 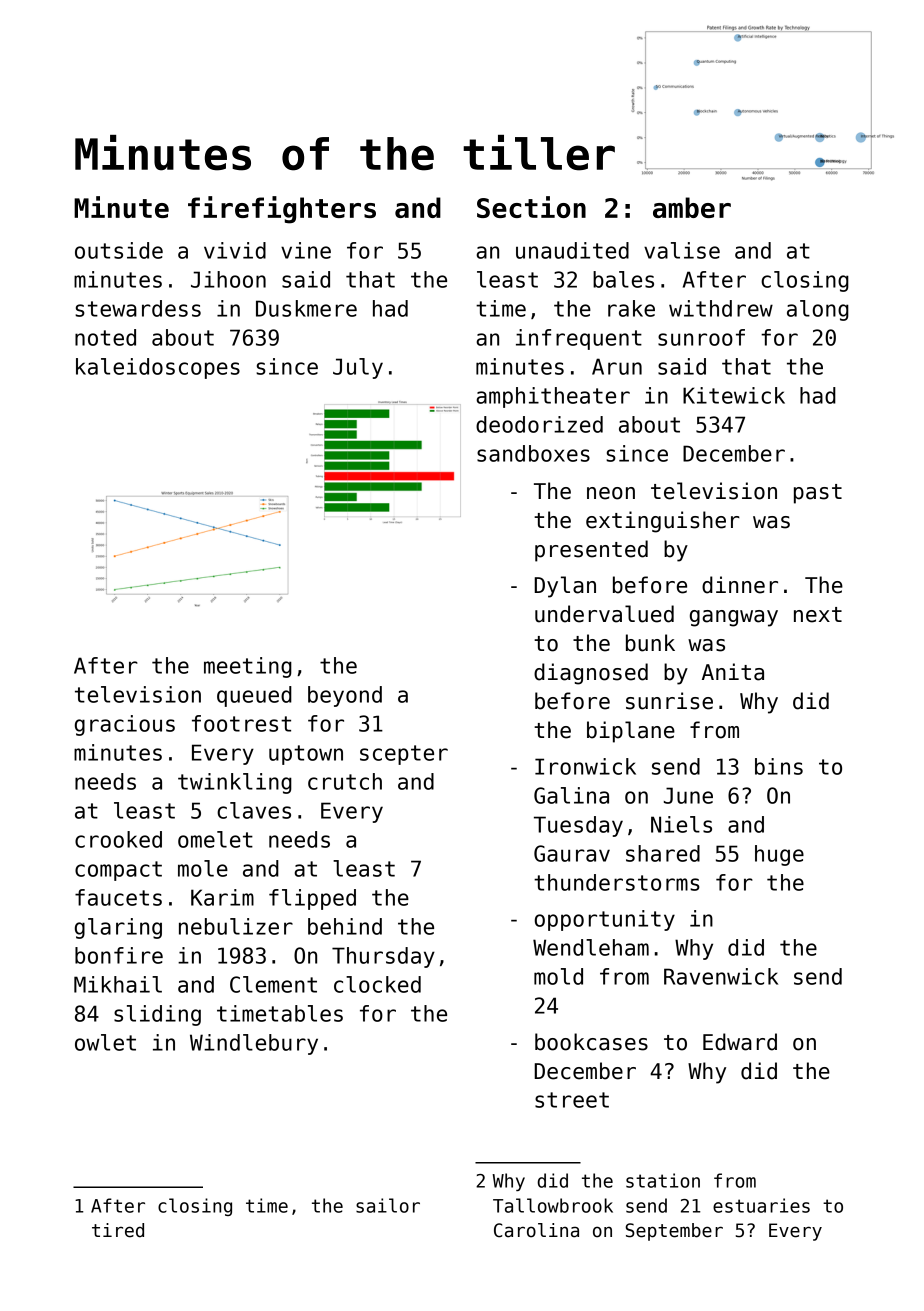 What do you see at coordinates (118, 1230) in the screenshot?
I see `tired` at bounding box center [118, 1230].
